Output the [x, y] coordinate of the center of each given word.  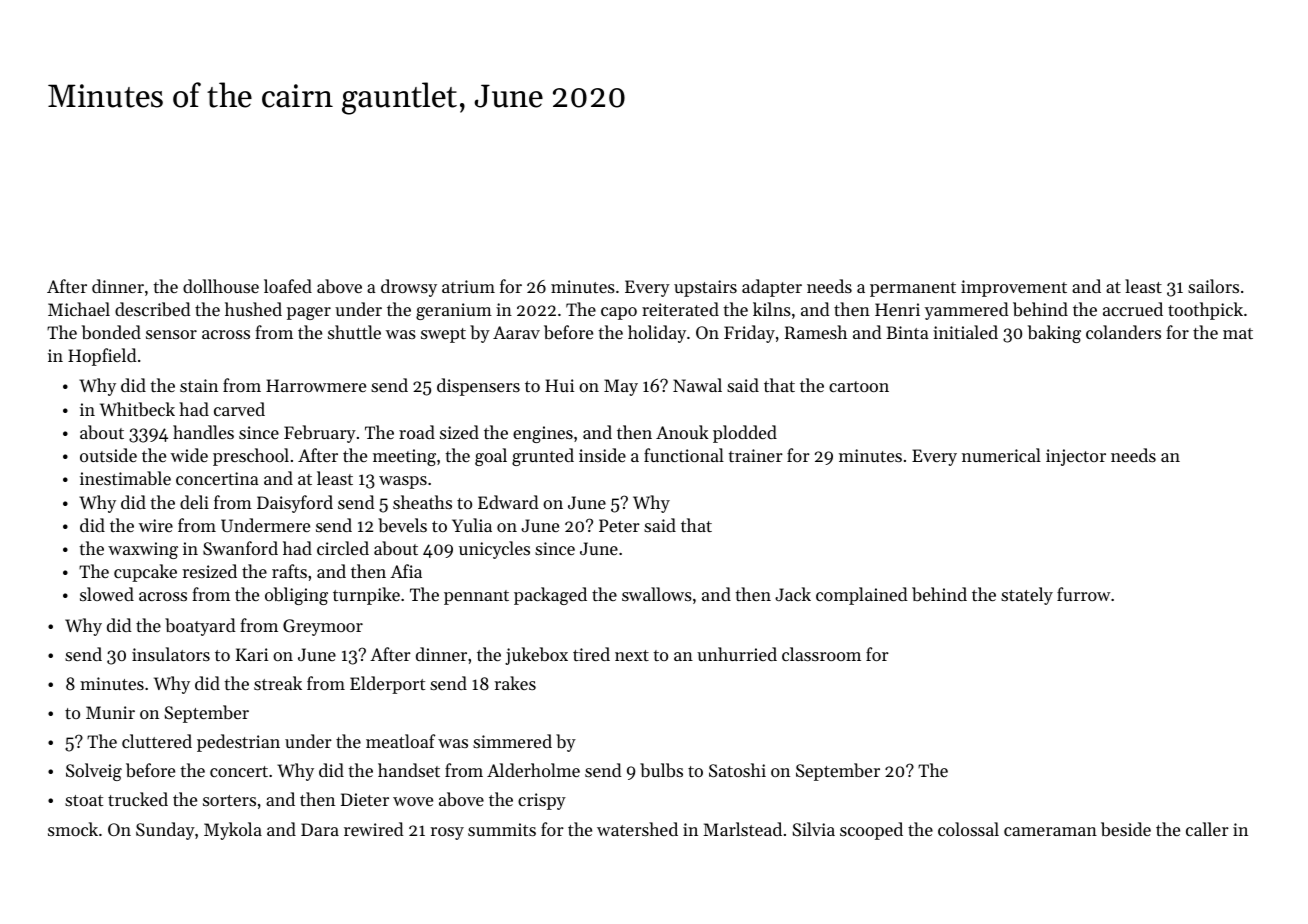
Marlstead [742, 829]
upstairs [705, 288]
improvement [1014, 288]
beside [1126, 829]
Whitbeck [137, 409]
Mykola [233, 831]
